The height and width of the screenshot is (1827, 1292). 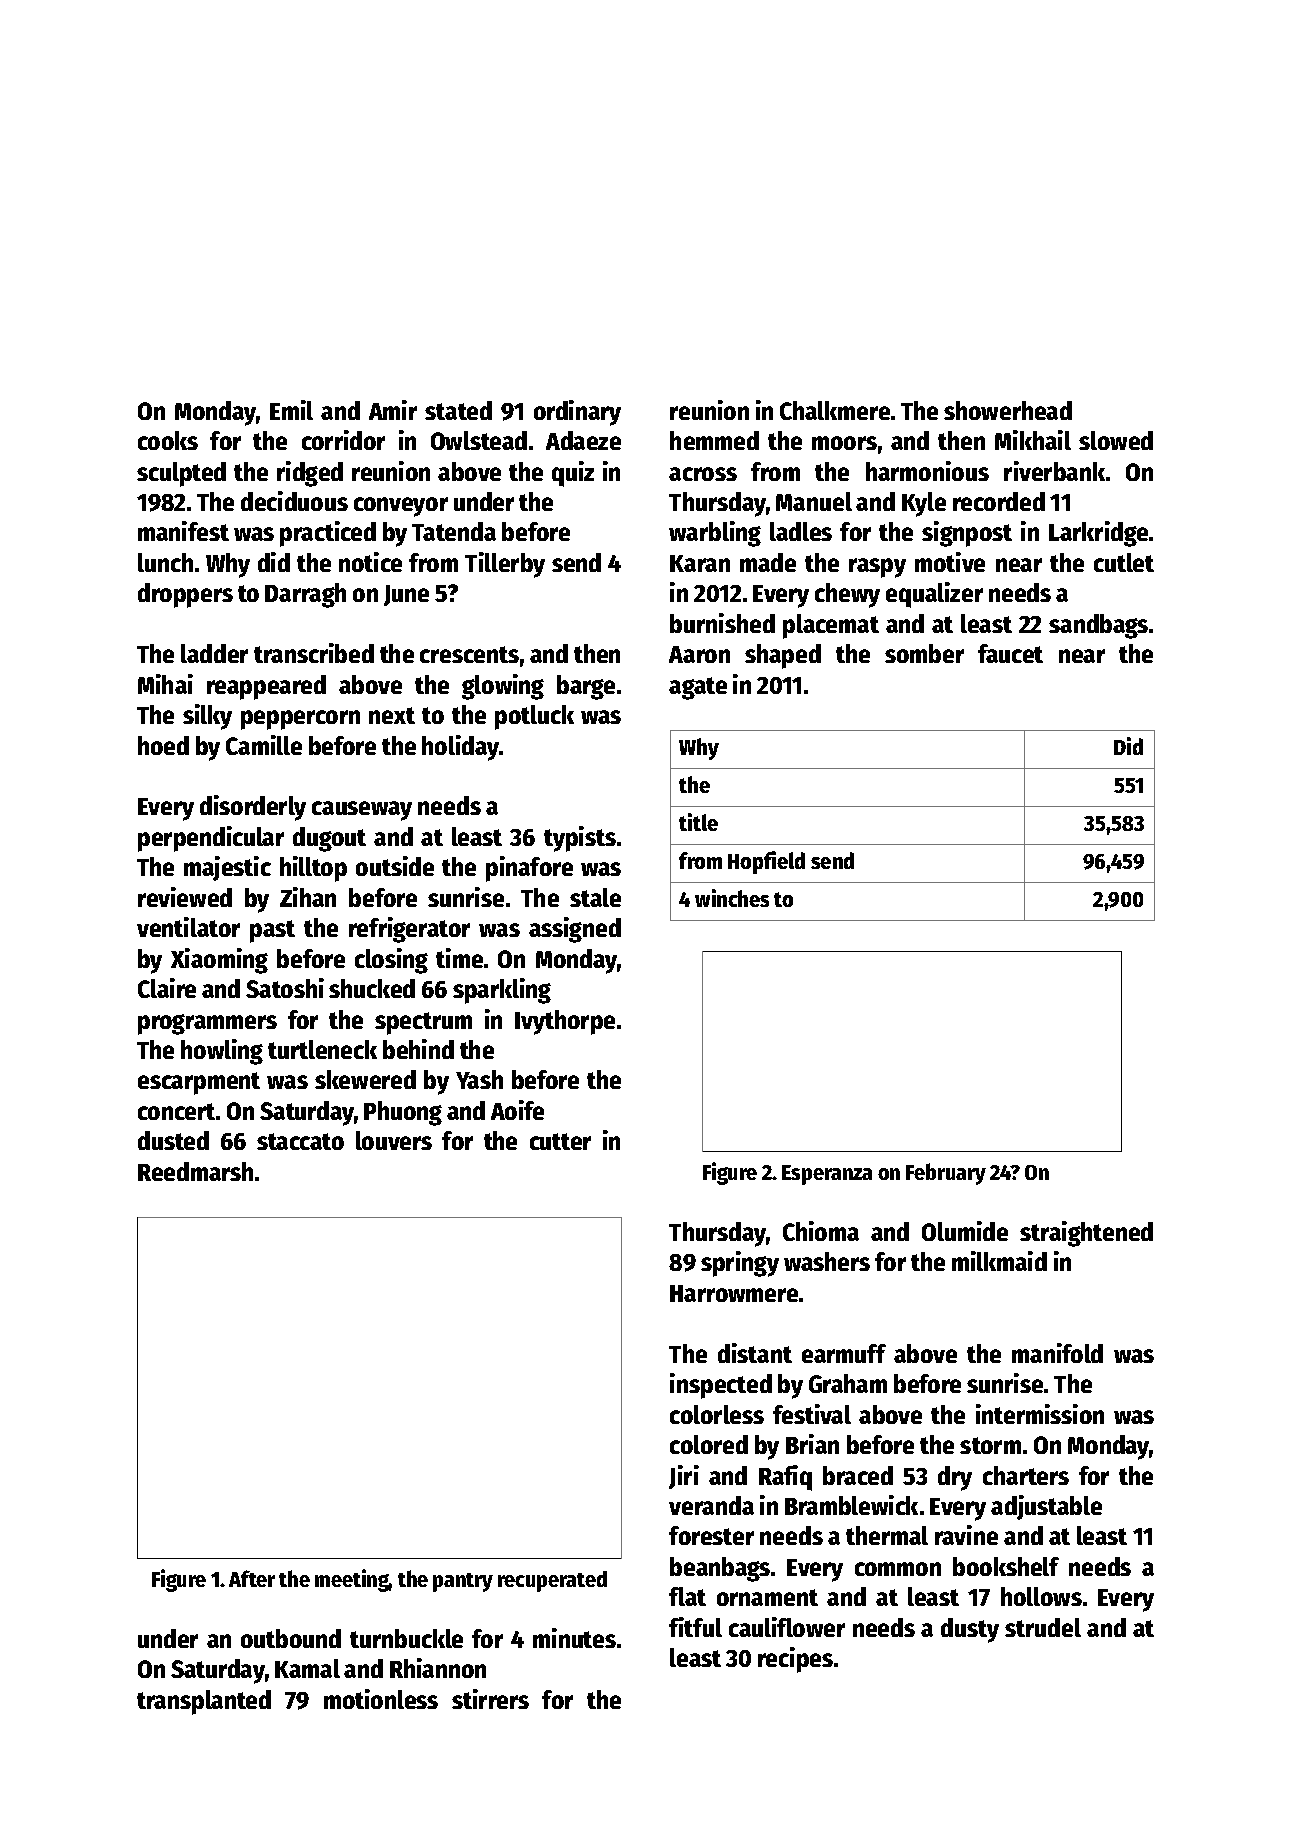 I want to click on Darragh, so click(x=305, y=595).
